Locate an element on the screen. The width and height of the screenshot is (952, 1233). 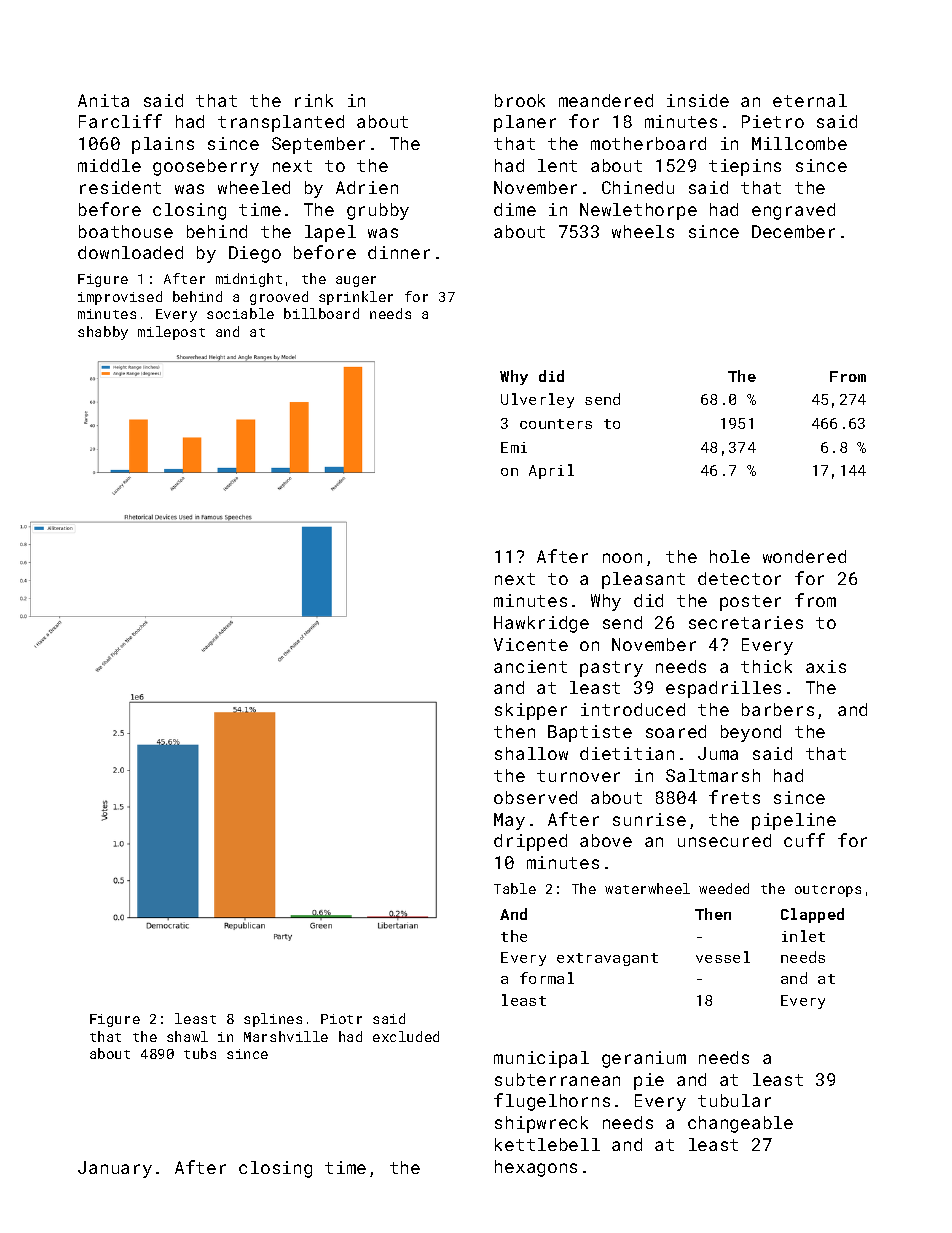
milepost is located at coordinates (171, 333).
